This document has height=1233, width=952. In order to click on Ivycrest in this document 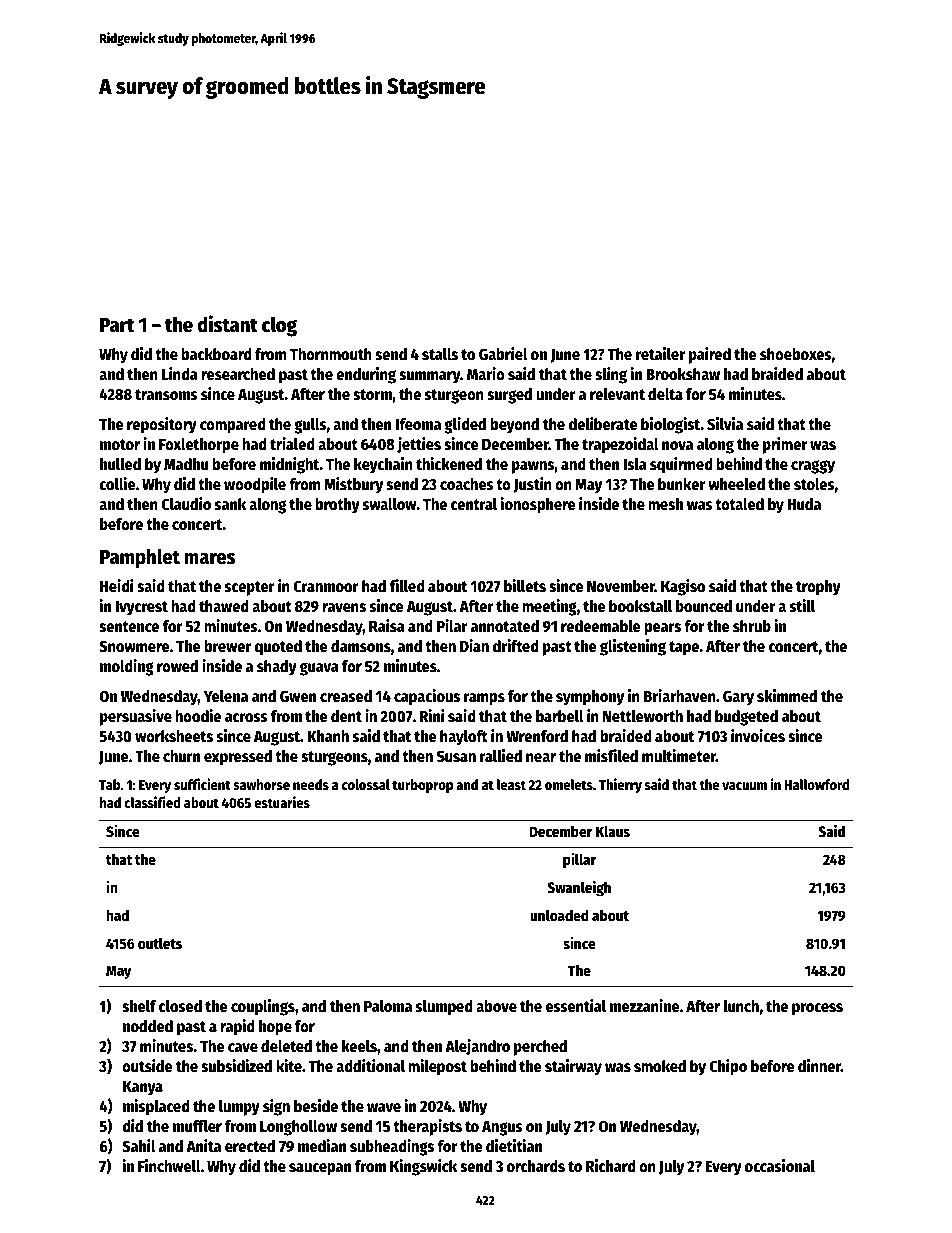, I will do `click(141, 608)`.
